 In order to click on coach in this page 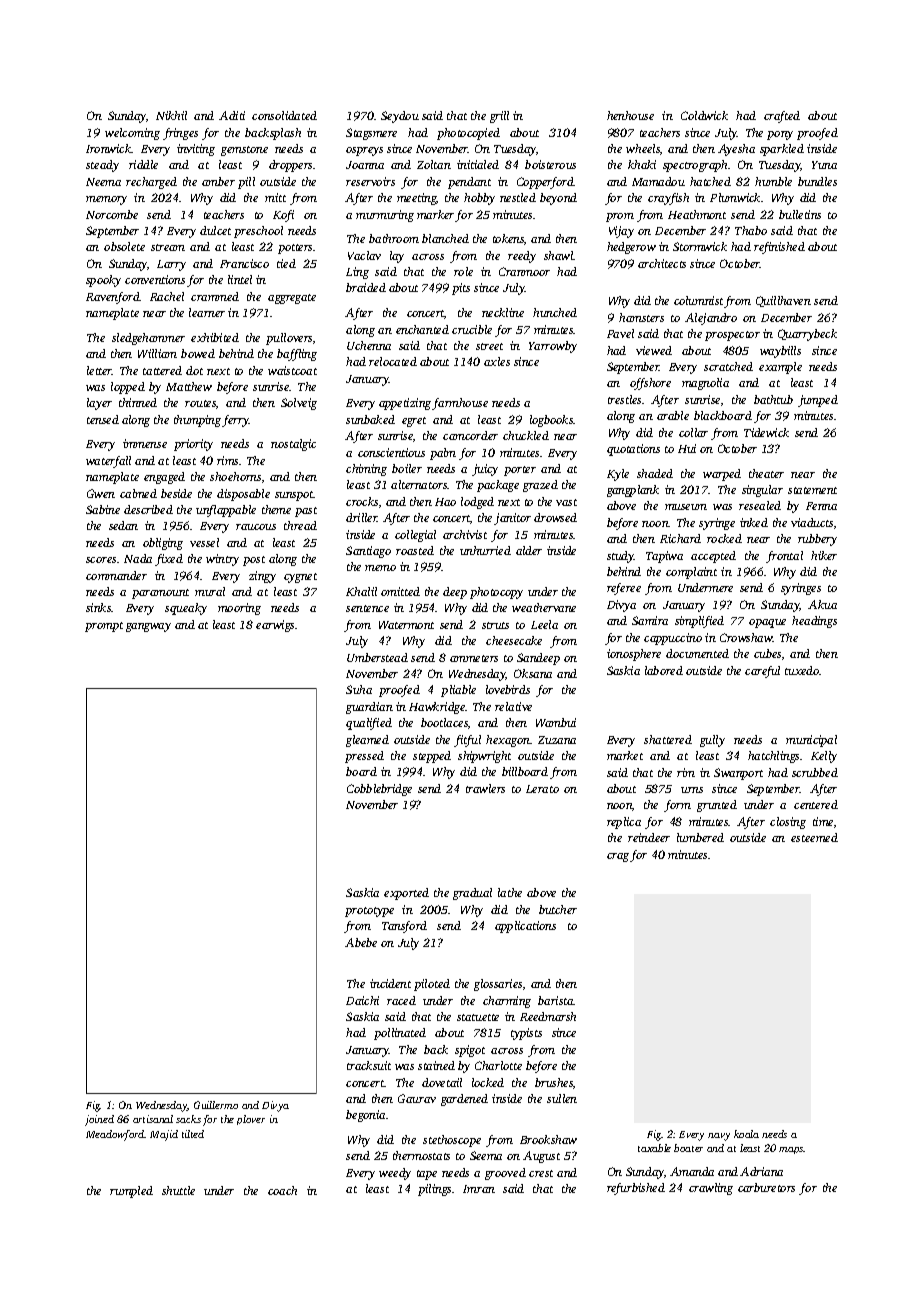, I will do `click(282, 1190)`.
